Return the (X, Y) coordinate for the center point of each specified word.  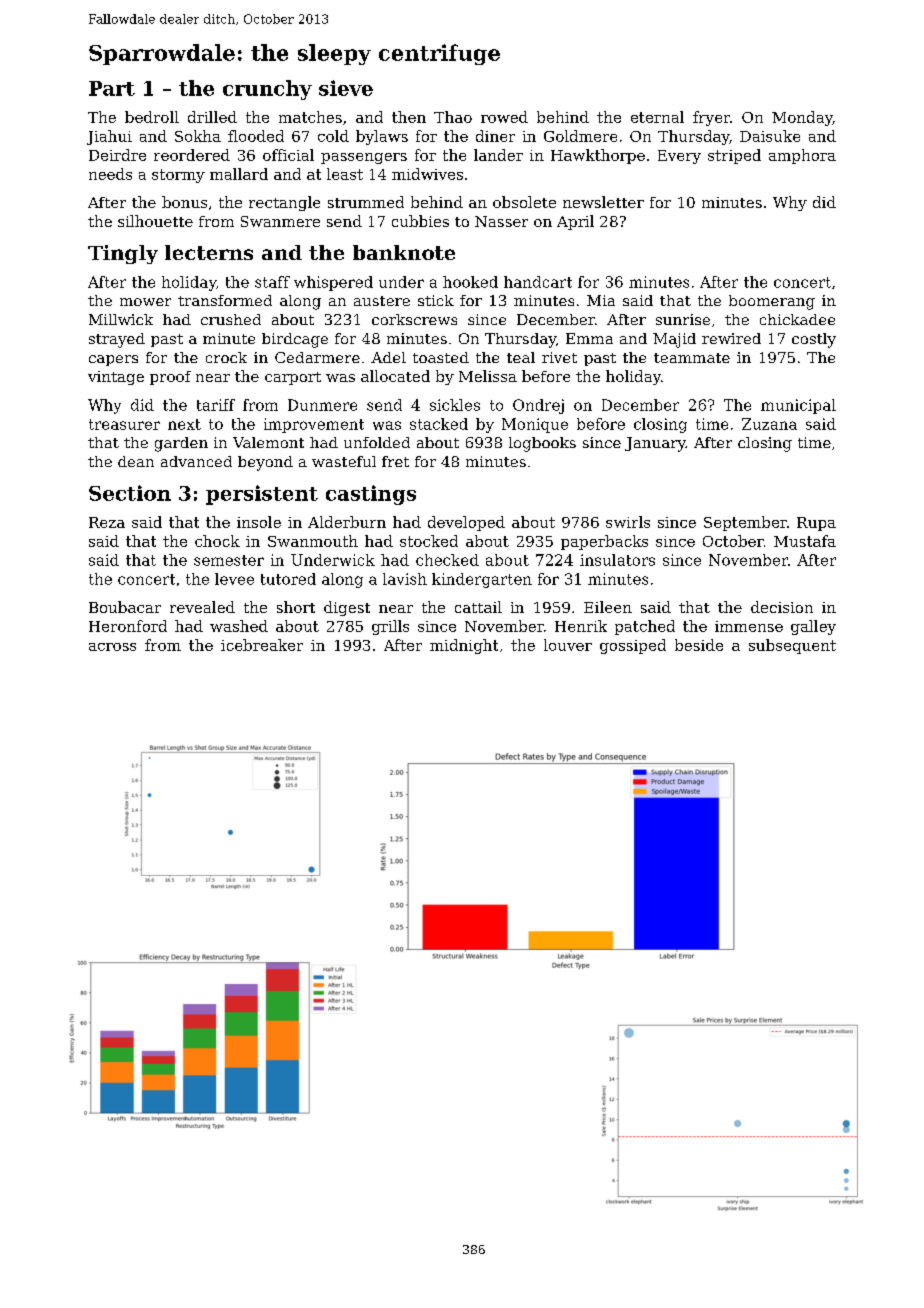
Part (112, 88)
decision (782, 607)
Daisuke (770, 136)
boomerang (772, 302)
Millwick (121, 319)
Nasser (501, 221)
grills (390, 627)
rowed (504, 117)
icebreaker (262, 645)
